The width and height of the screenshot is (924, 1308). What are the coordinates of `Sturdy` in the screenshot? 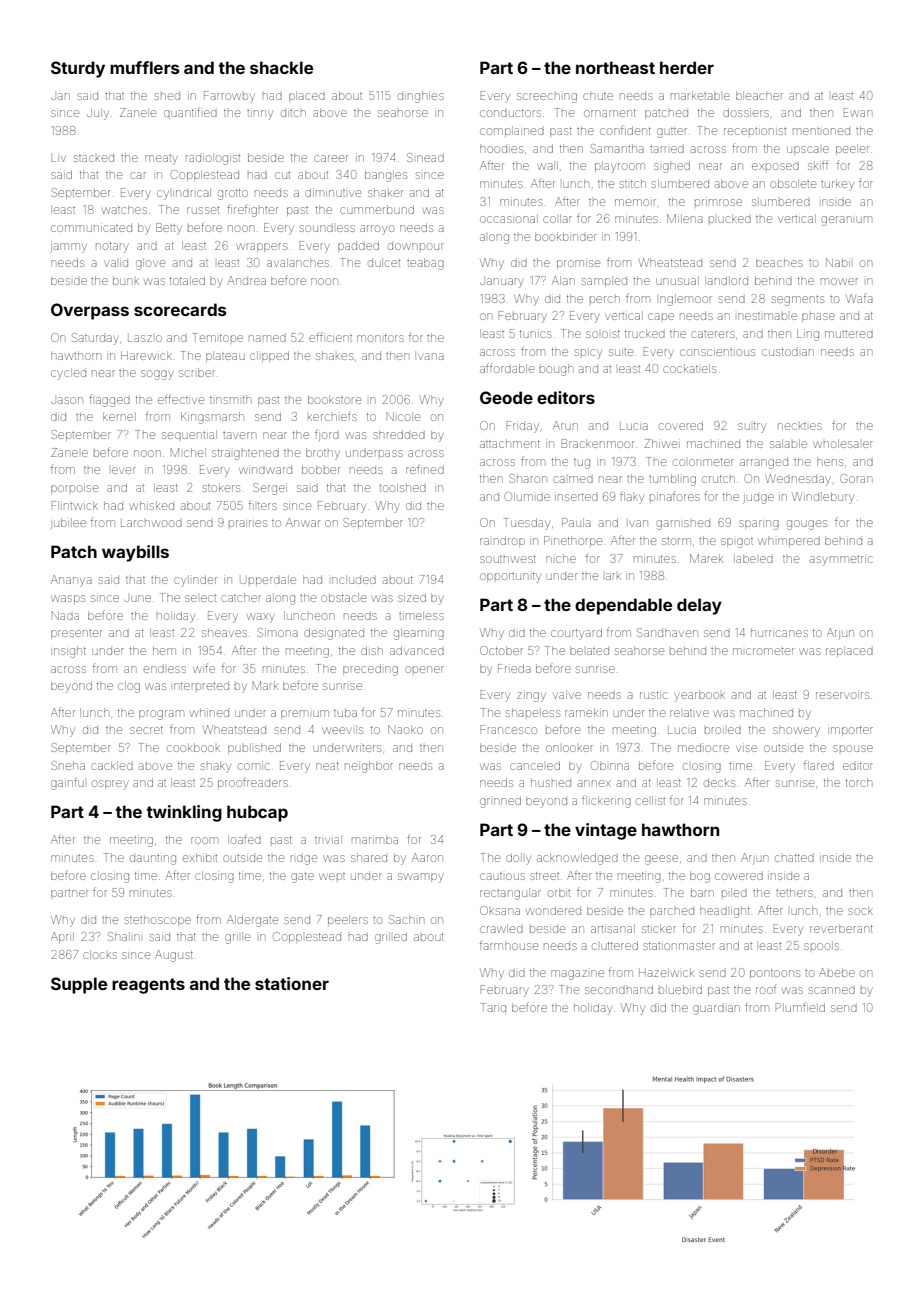 It's located at (78, 69).
